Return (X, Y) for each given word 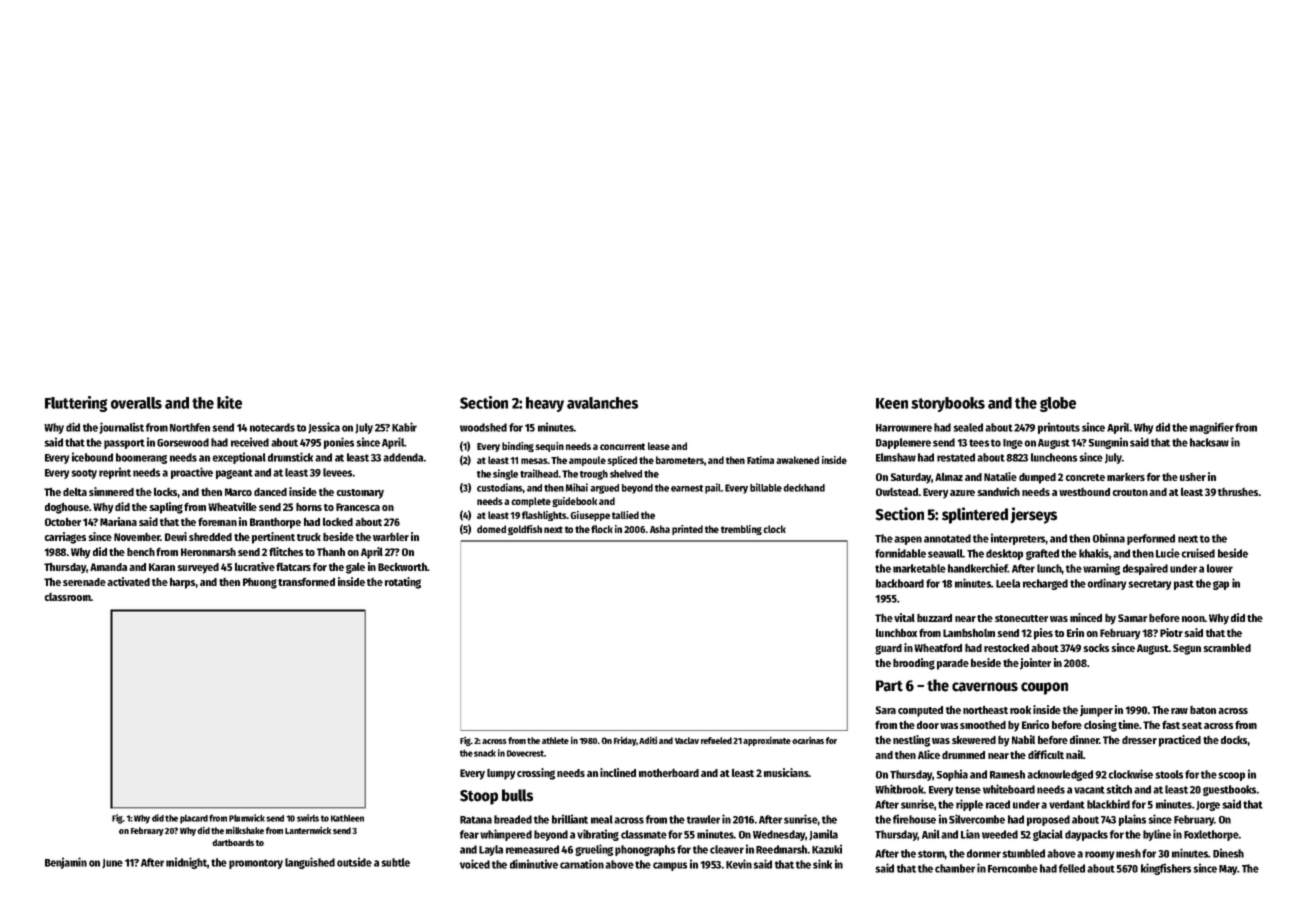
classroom (68, 597)
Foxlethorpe (1211, 835)
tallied (625, 515)
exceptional (239, 458)
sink (822, 864)
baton (1203, 710)
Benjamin (66, 863)
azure (962, 493)
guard (888, 649)
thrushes (1238, 492)
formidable (900, 553)
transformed (306, 582)
